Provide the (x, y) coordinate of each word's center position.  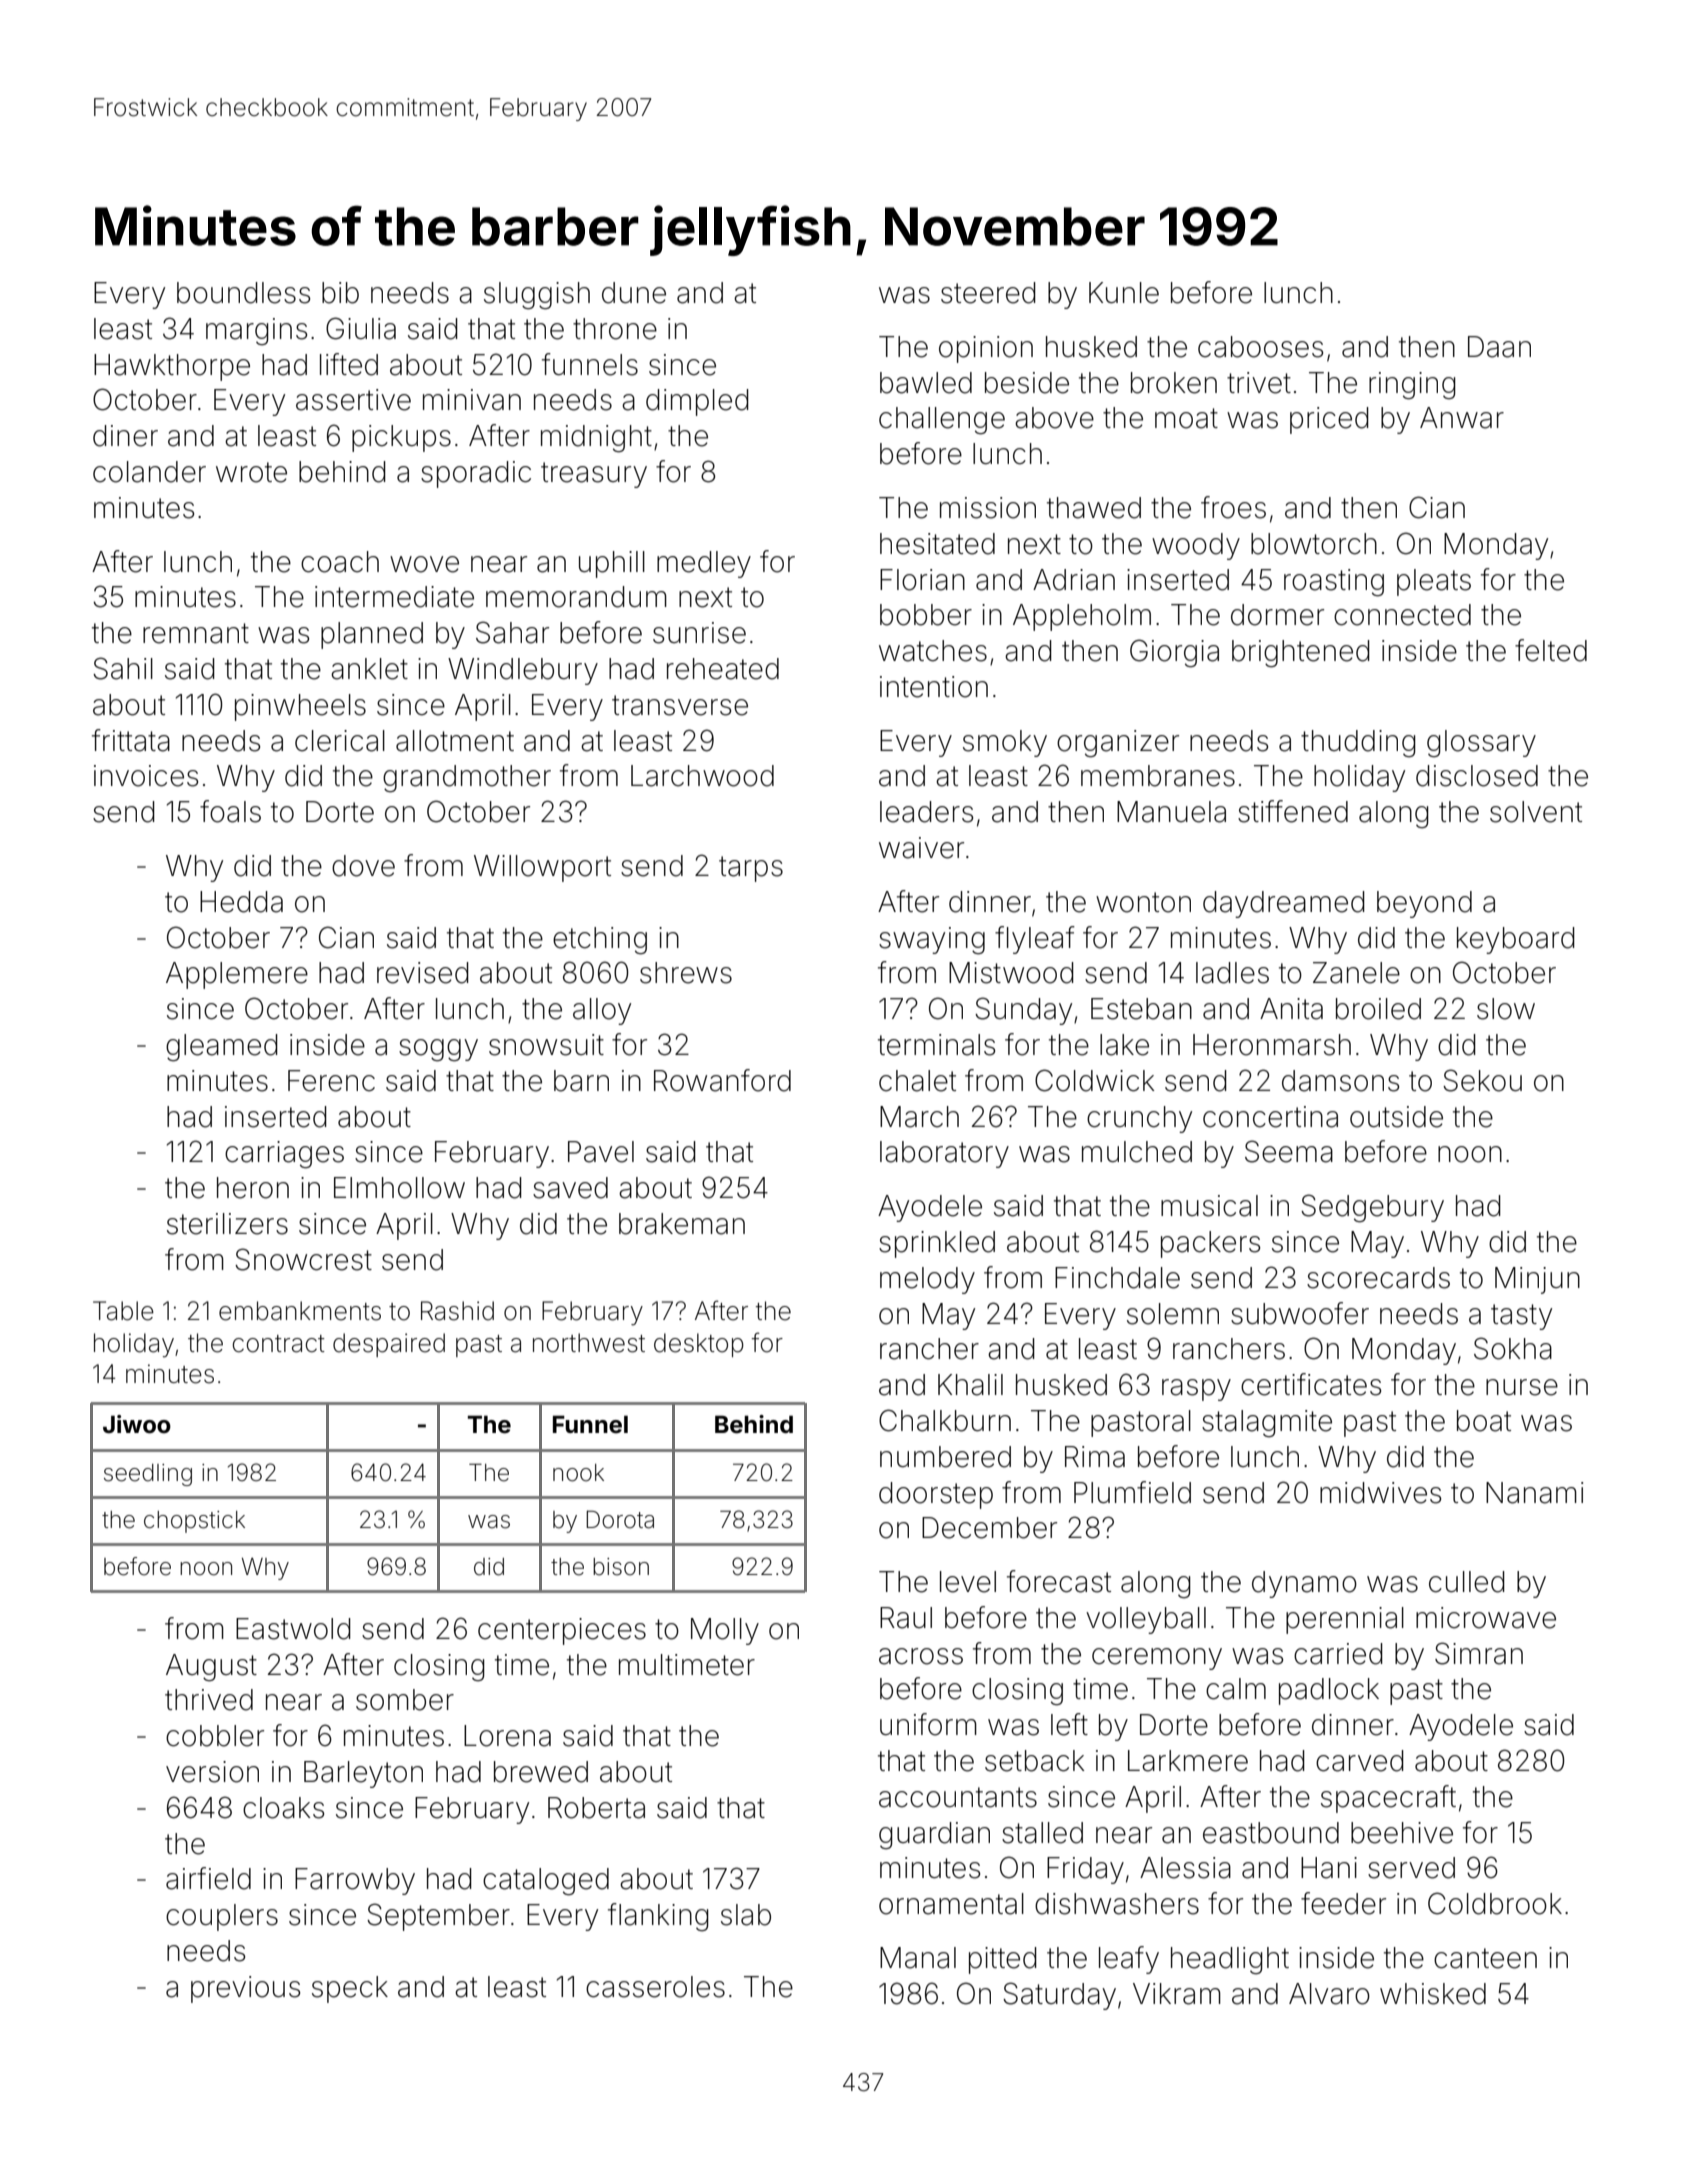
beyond (1424, 904)
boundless (243, 293)
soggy (438, 1050)
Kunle (1124, 293)
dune (634, 293)
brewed (541, 1772)
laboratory (944, 1154)
